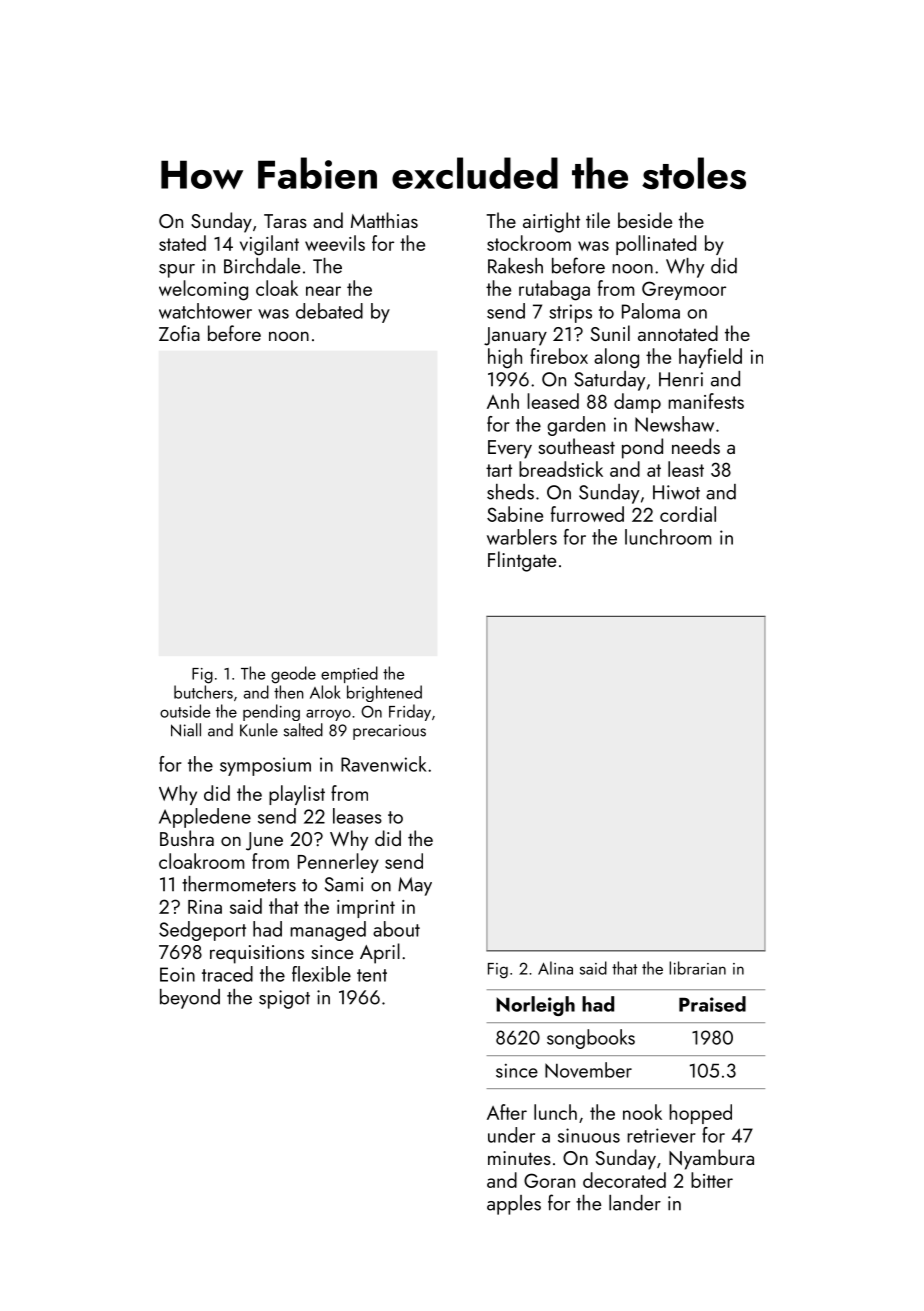  I want to click on watchtower, so click(205, 311).
